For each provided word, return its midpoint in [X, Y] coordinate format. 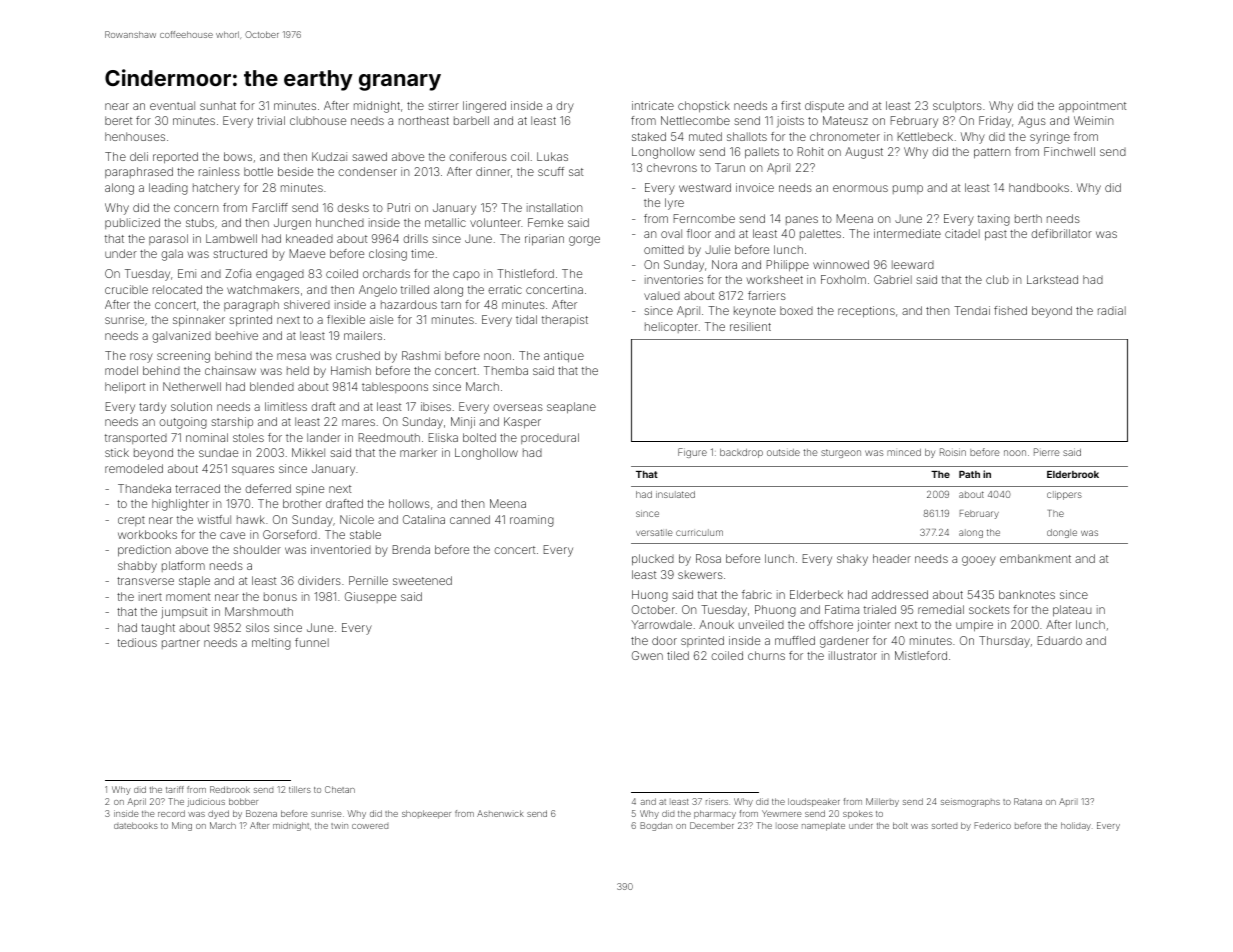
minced [904, 452]
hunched [340, 222]
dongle [1062, 533]
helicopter [671, 327]
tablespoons [395, 387]
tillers [300, 789]
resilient [750, 326]
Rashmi [421, 355]
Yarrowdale [661, 624]
